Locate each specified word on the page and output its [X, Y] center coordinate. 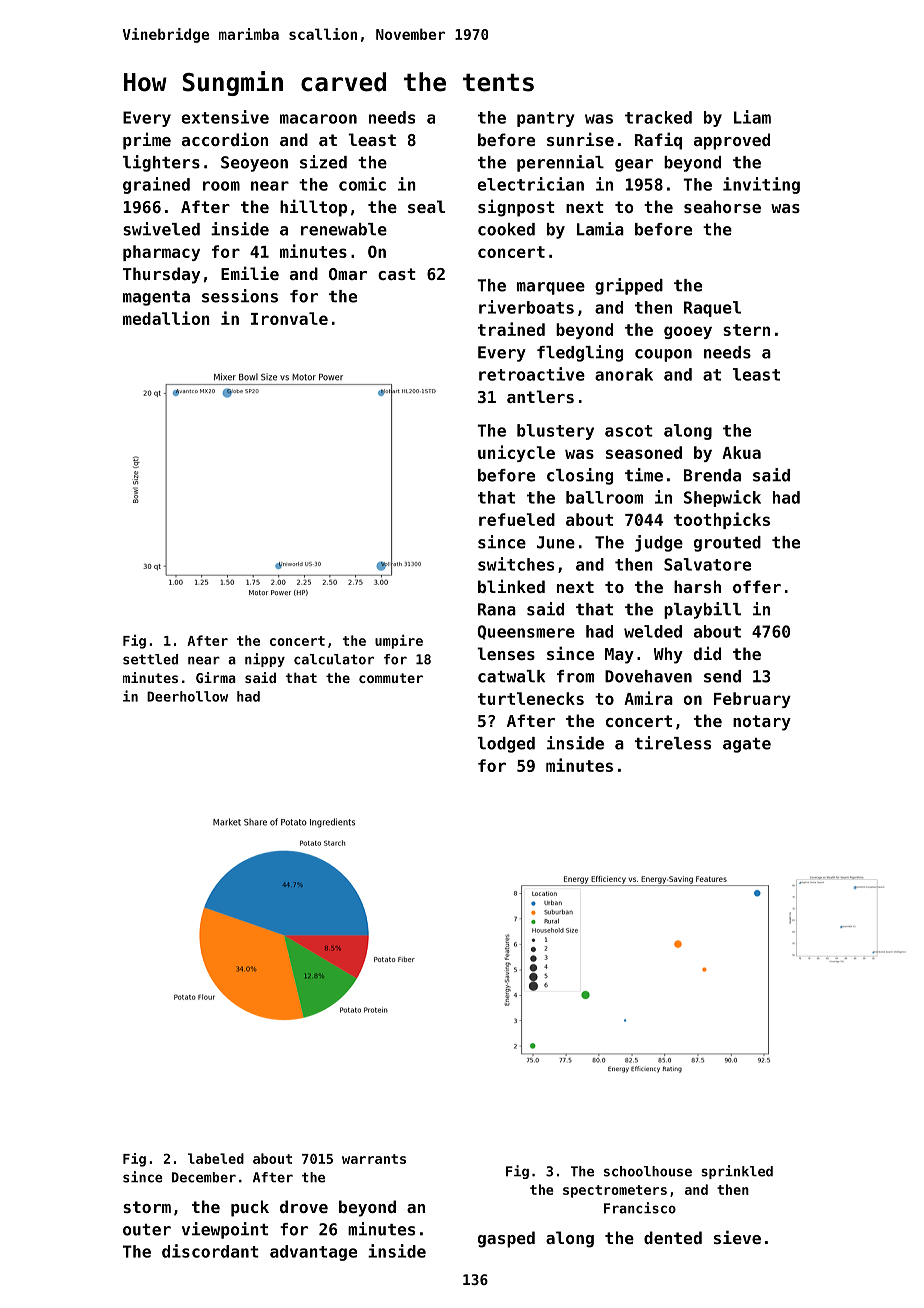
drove [304, 1206]
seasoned [644, 452]
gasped [506, 1239]
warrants [374, 1159]
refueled [517, 519]
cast [397, 274]
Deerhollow [187, 696]
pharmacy [161, 253]
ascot [629, 431]
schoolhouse [648, 1171]
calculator [334, 659]
